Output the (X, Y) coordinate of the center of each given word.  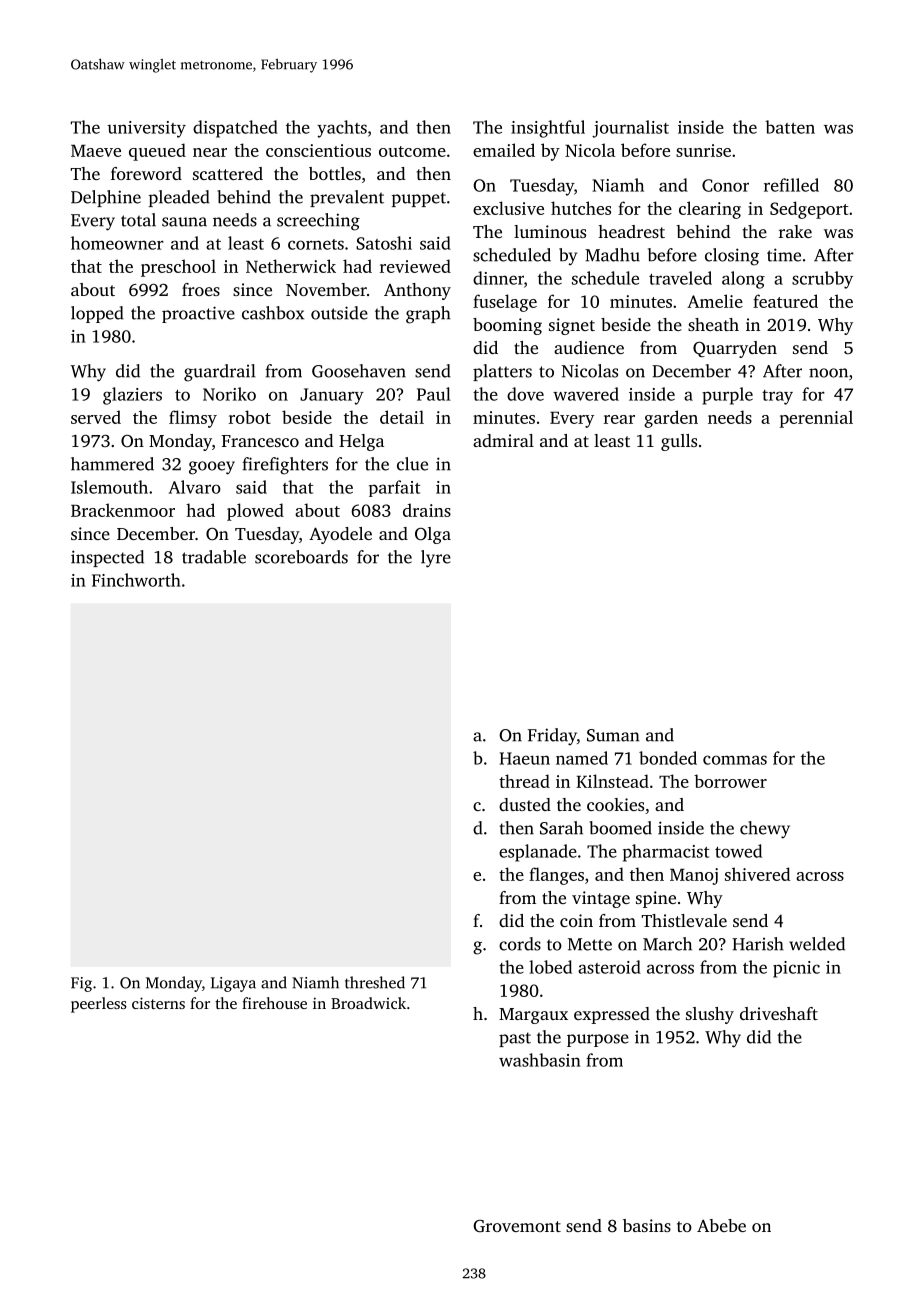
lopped (97, 314)
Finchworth (136, 580)
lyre (436, 559)
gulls (679, 442)
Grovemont (517, 1226)
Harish (758, 944)
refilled (791, 185)
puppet (419, 199)
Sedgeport (809, 210)
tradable (214, 557)
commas (735, 760)
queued (157, 152)
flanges (556, 876)
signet (572, 326)
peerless (99, 1005)
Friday (552, 737)
